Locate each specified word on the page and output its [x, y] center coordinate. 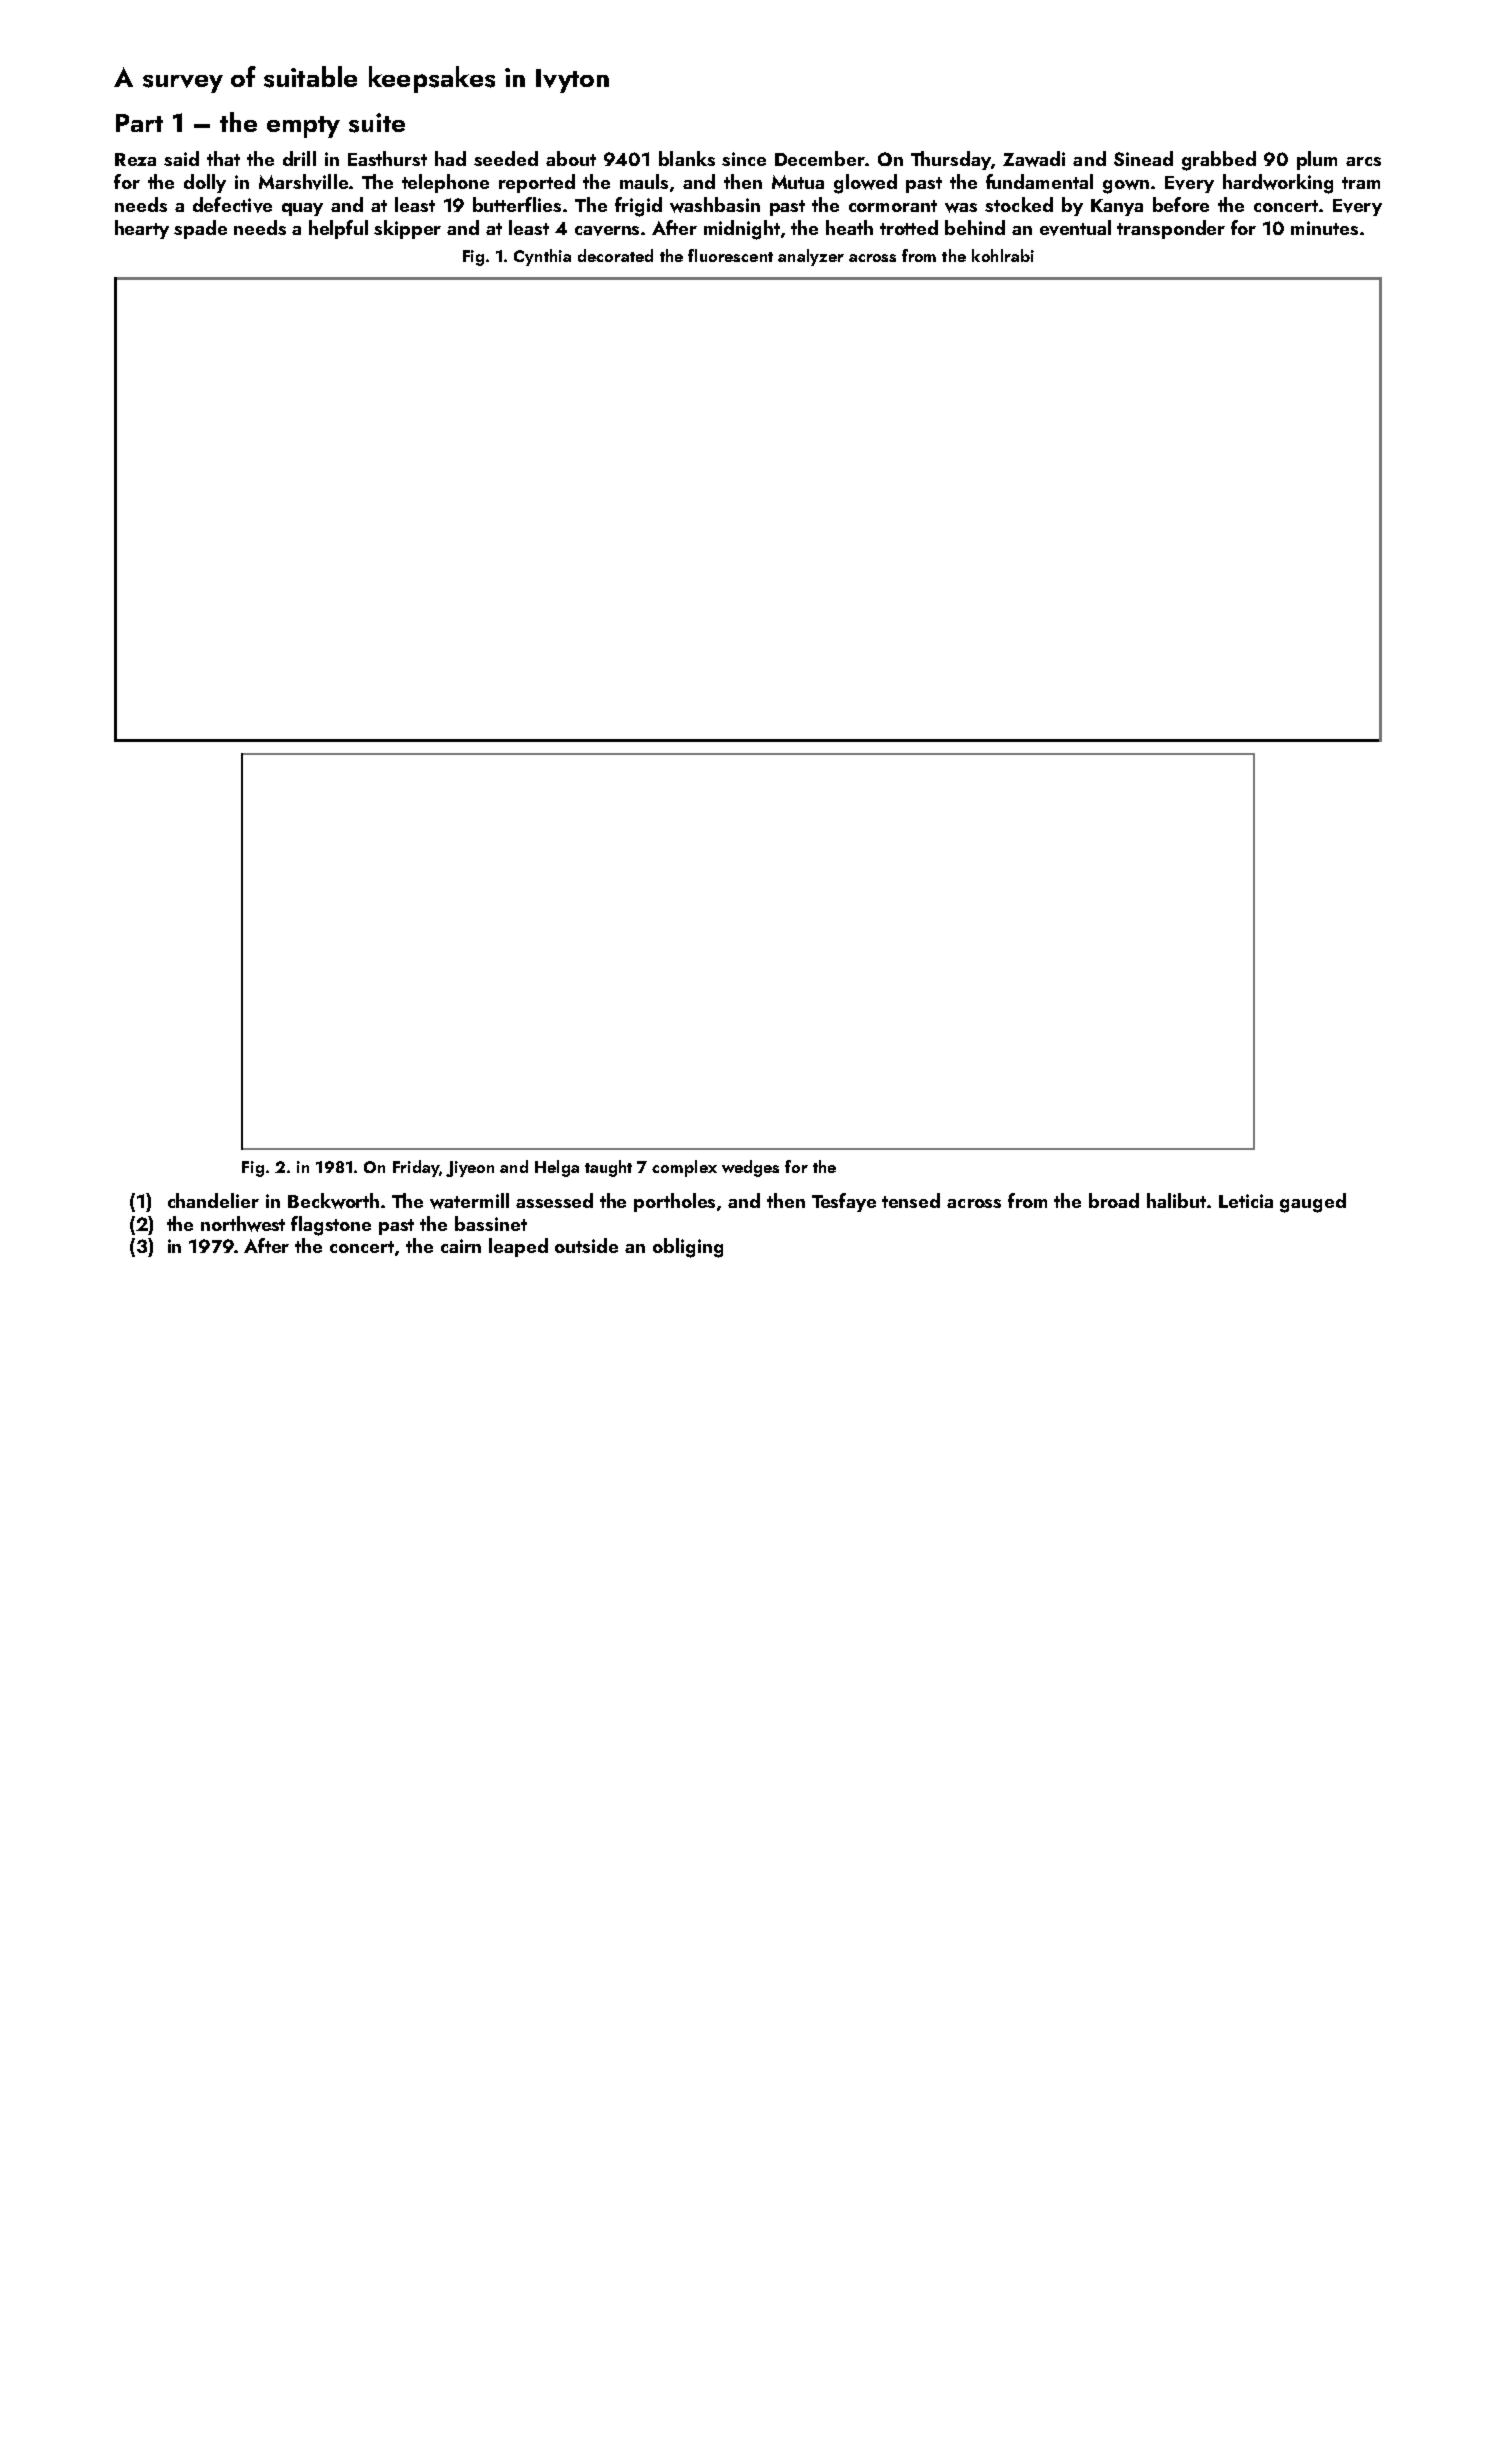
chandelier [213, 1200]
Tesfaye [844, 1202]
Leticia [1246, 1201]
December [820, 158]
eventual [1075, 228]
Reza [135, 159]
